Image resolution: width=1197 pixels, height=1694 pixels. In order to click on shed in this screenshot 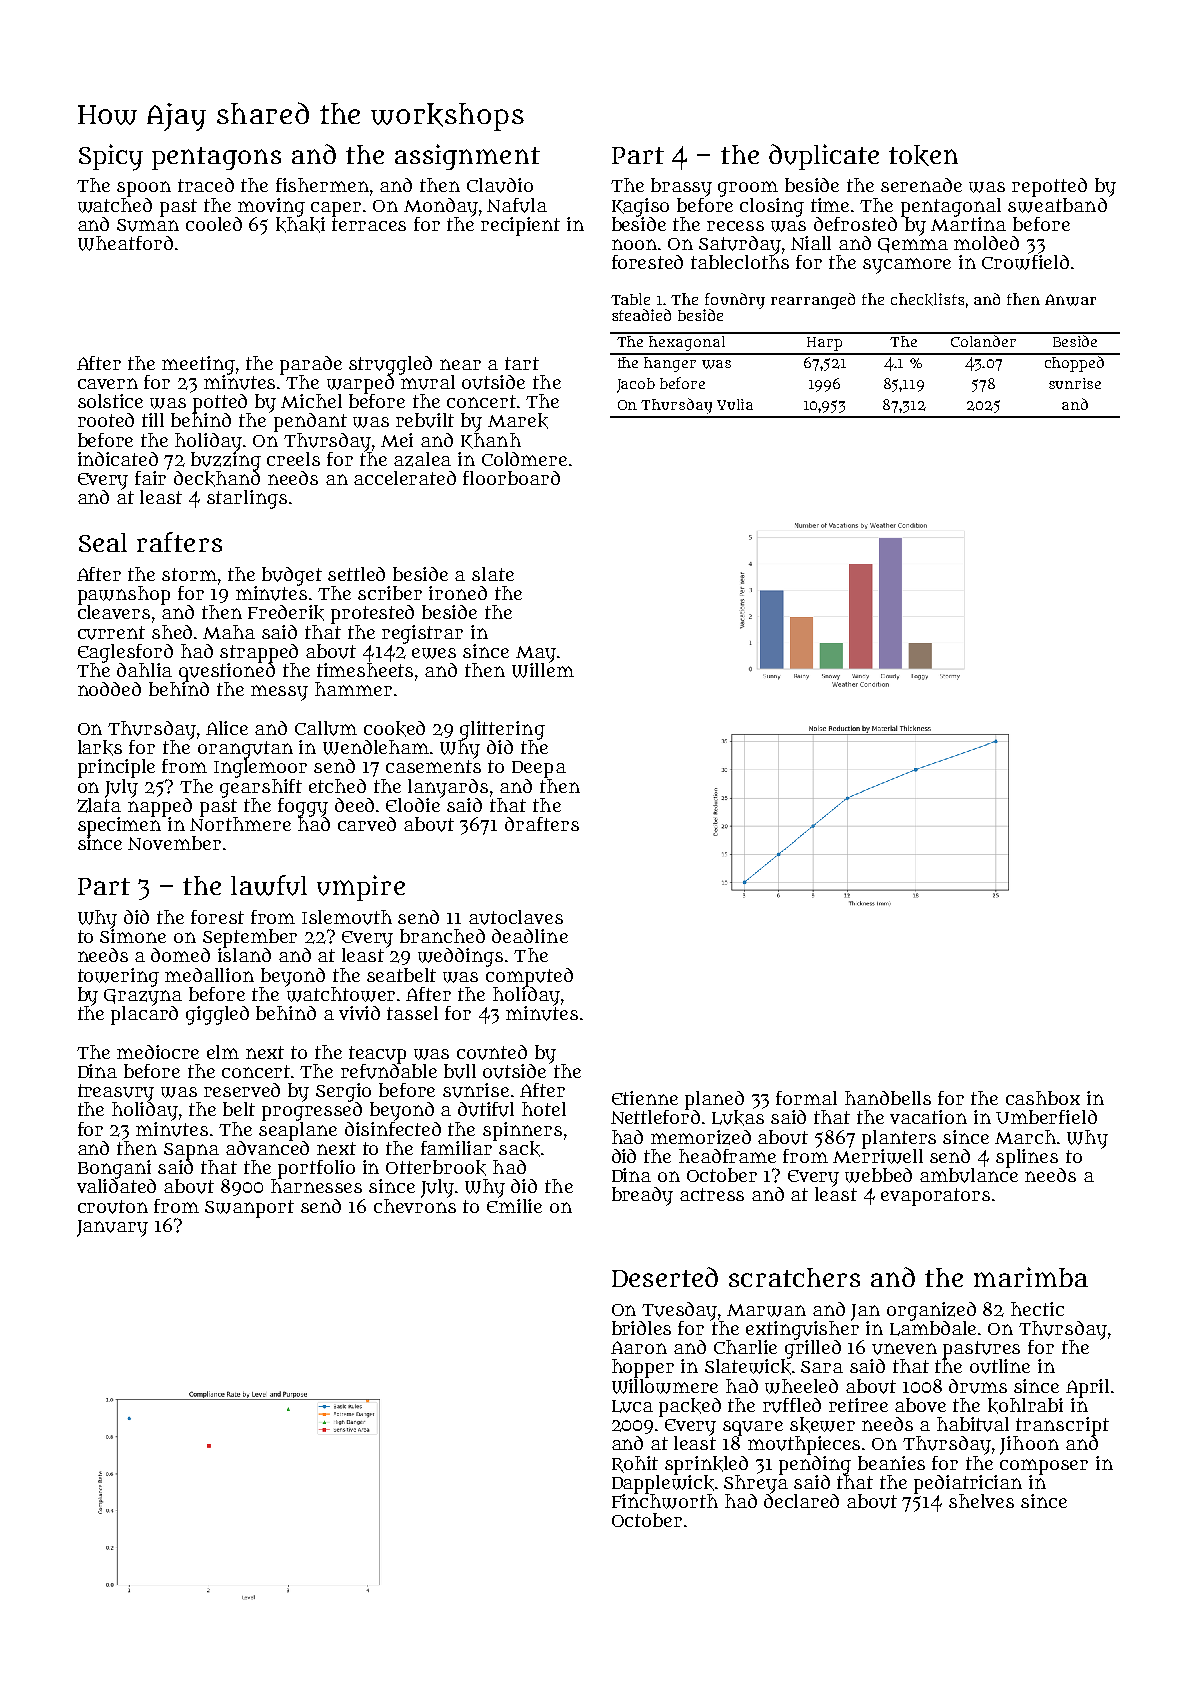, I will do `click(172, 632)`.
